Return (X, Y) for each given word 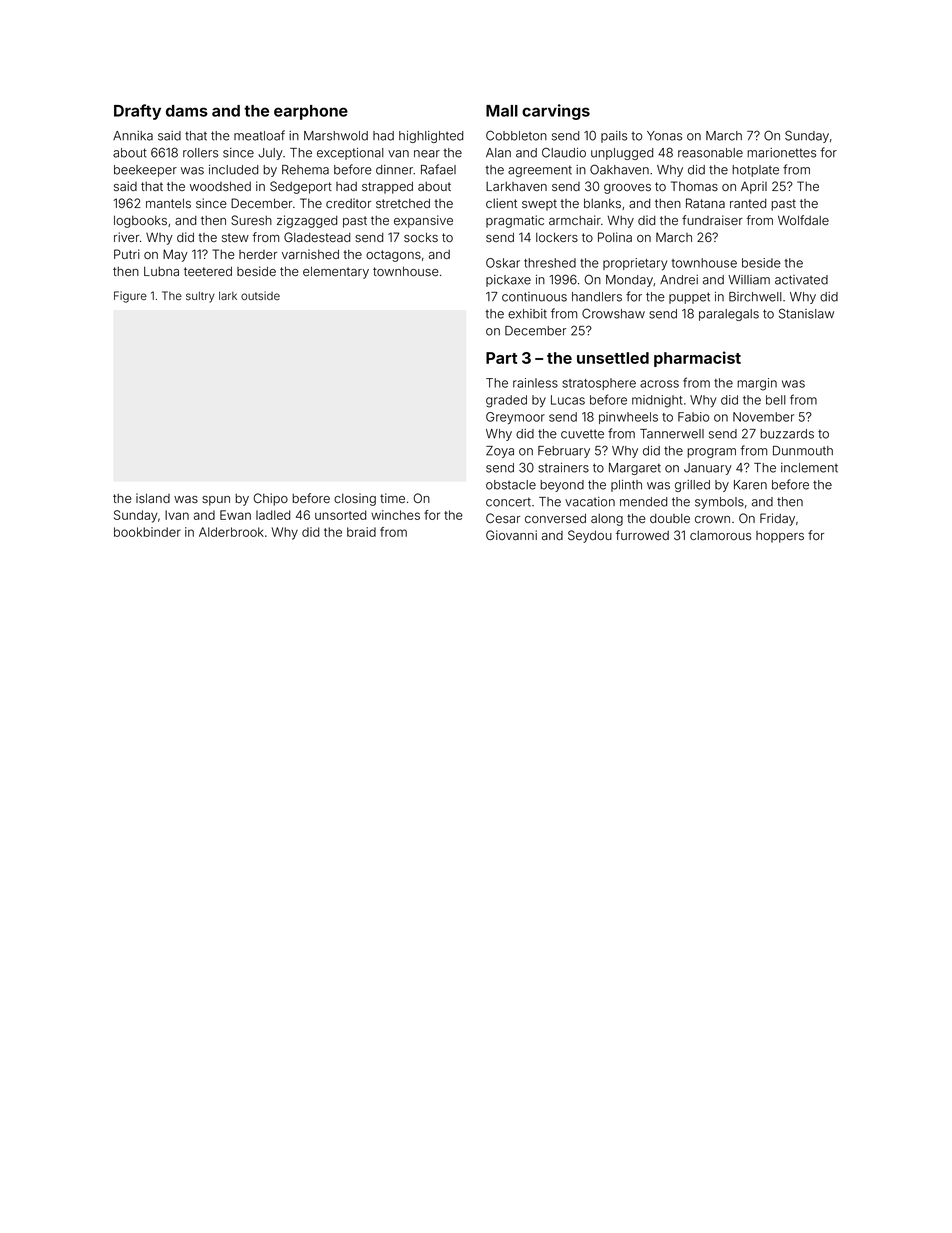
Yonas (664, 136)
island (153, 498)
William (749, 280)
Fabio (693, 417)
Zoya (500, 452)
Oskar (503, 263)
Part (501, 358)
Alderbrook (231, 532)
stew (235, 237)
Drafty (137, 112)
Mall (502, 111)
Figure (130, 297)
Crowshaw (613, 313)
